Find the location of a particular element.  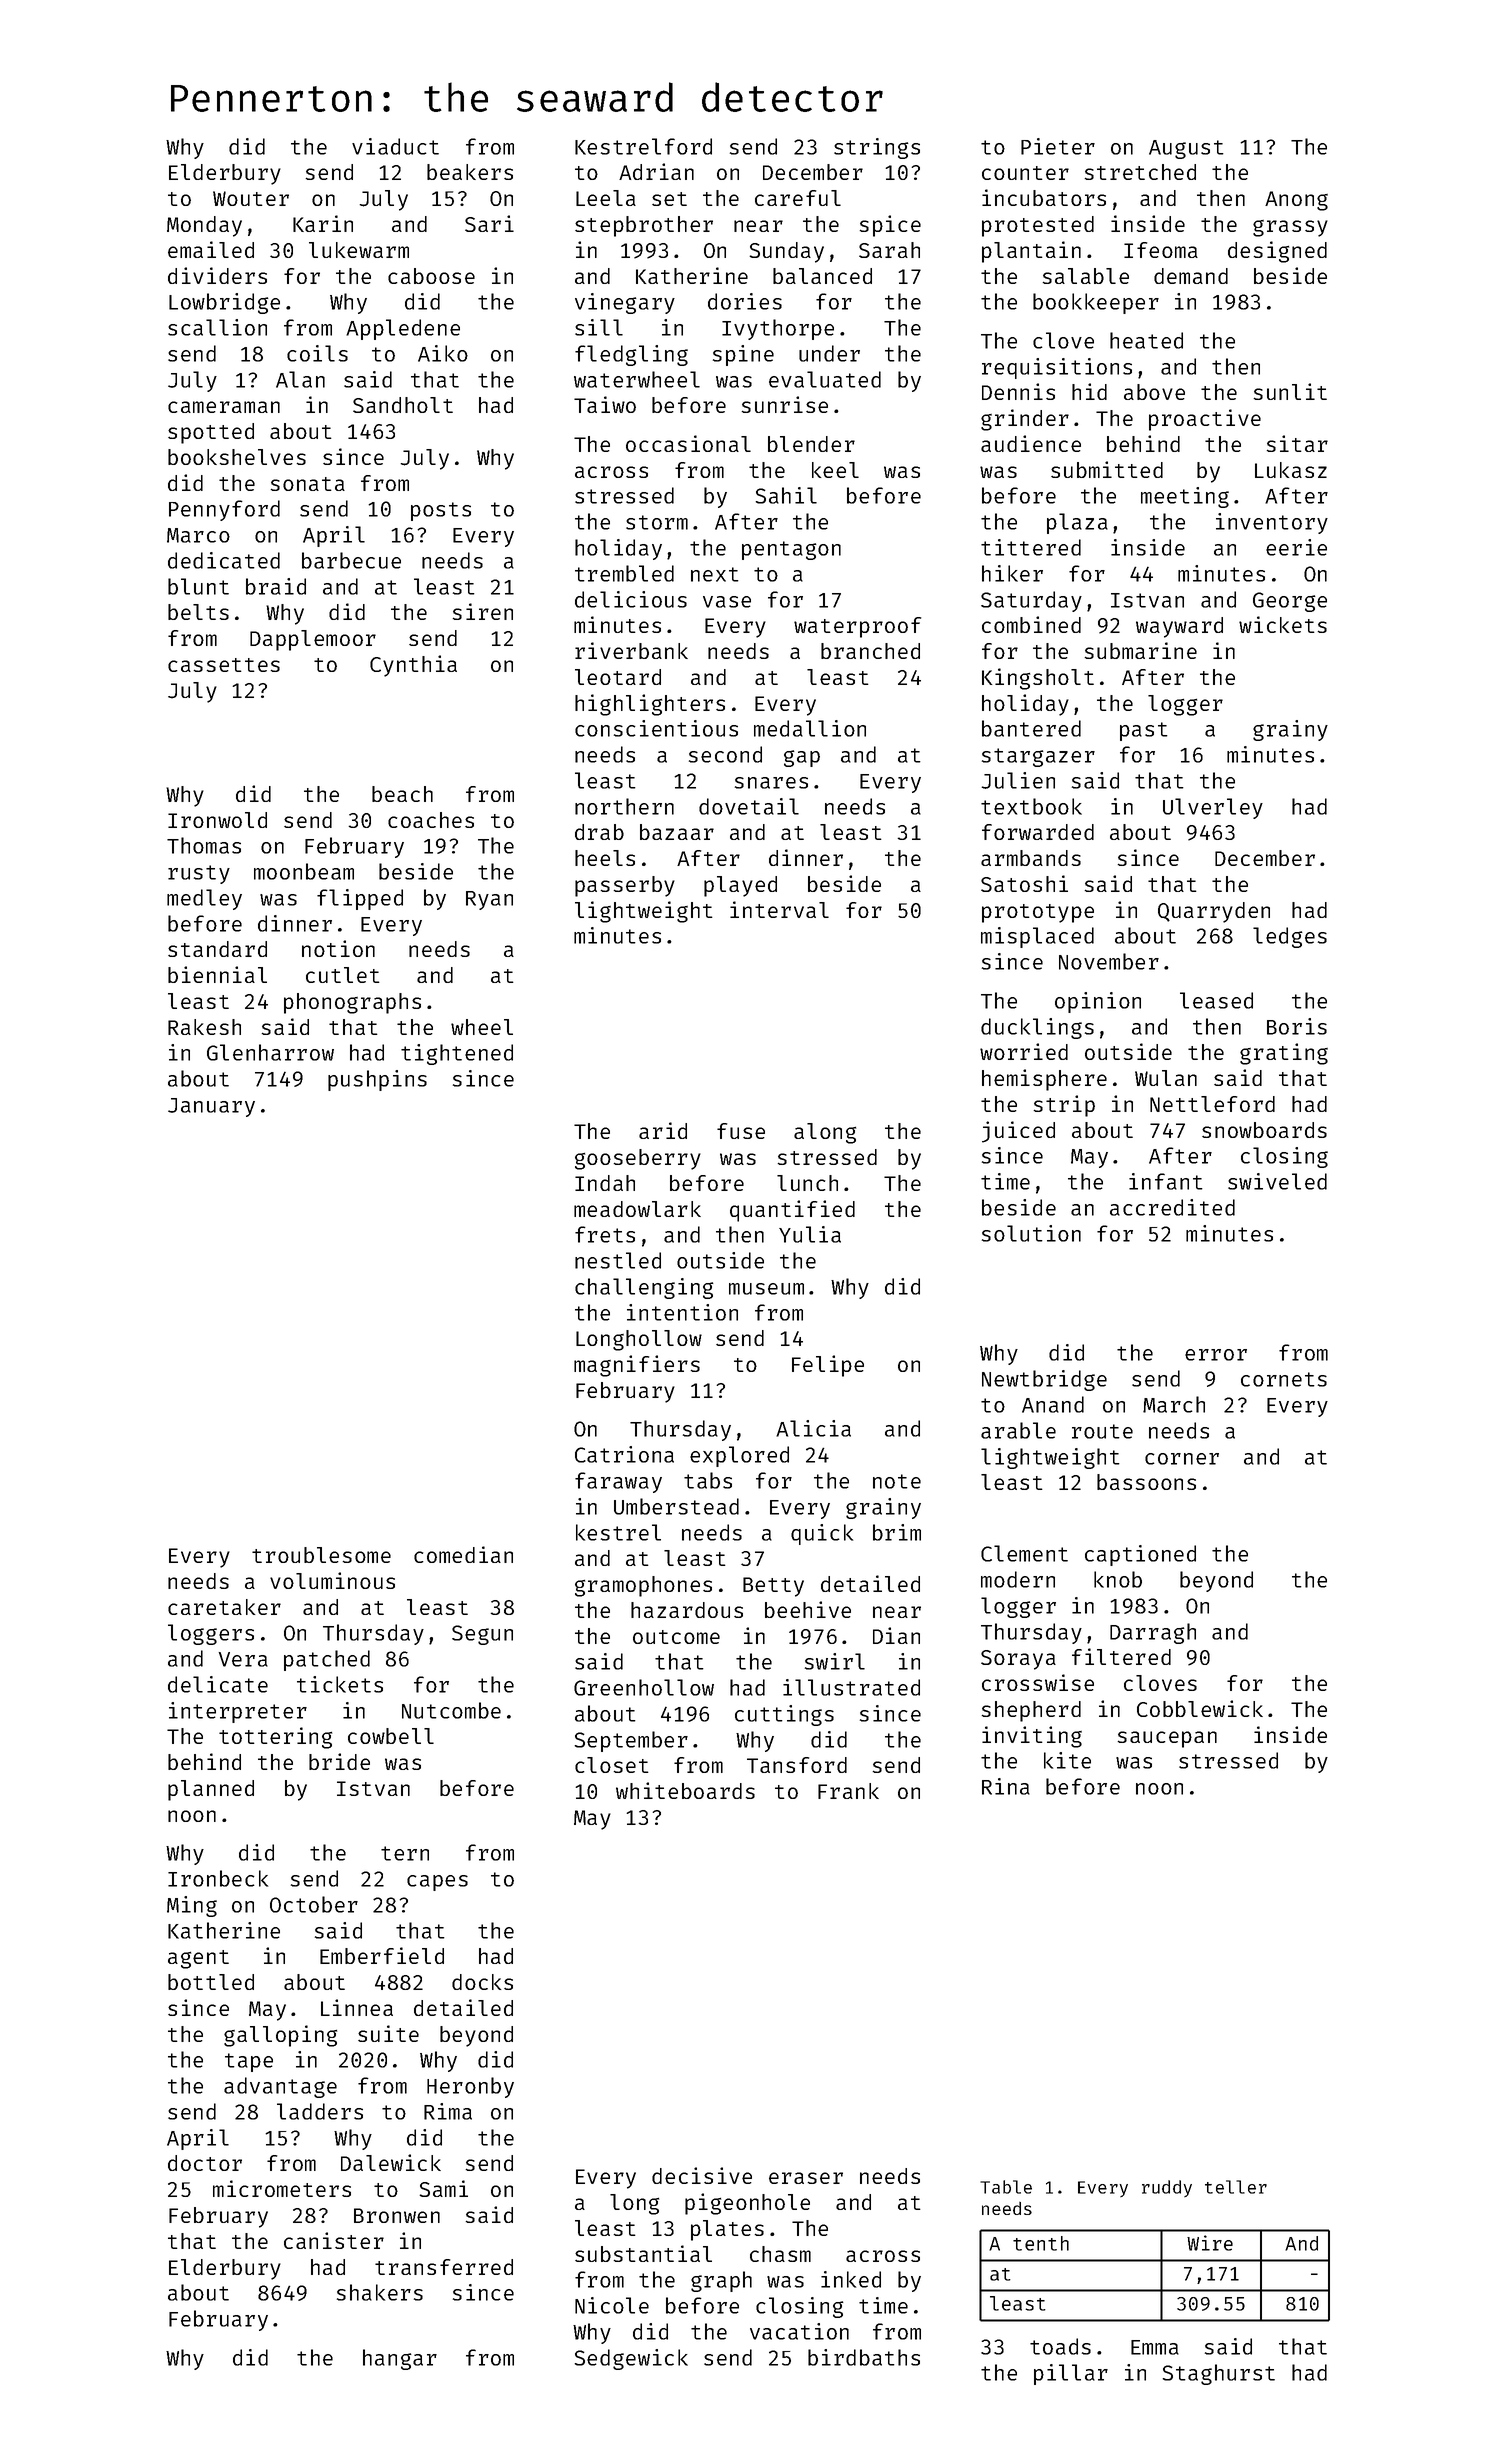

Felipe is located at coordinates (828, 1366).
